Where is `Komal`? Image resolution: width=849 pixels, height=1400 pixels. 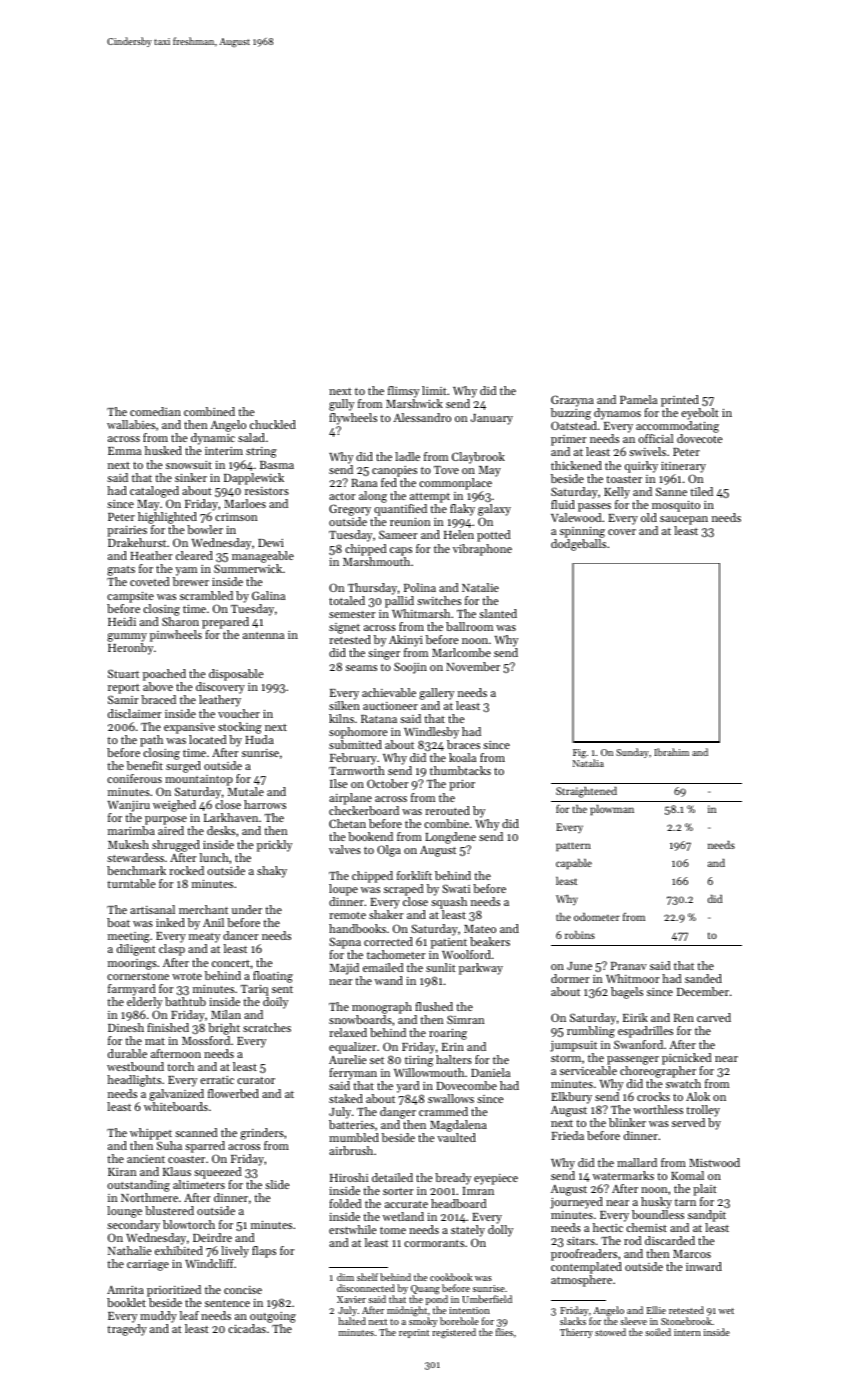
Komal is located at coordinates (687, 1175).
